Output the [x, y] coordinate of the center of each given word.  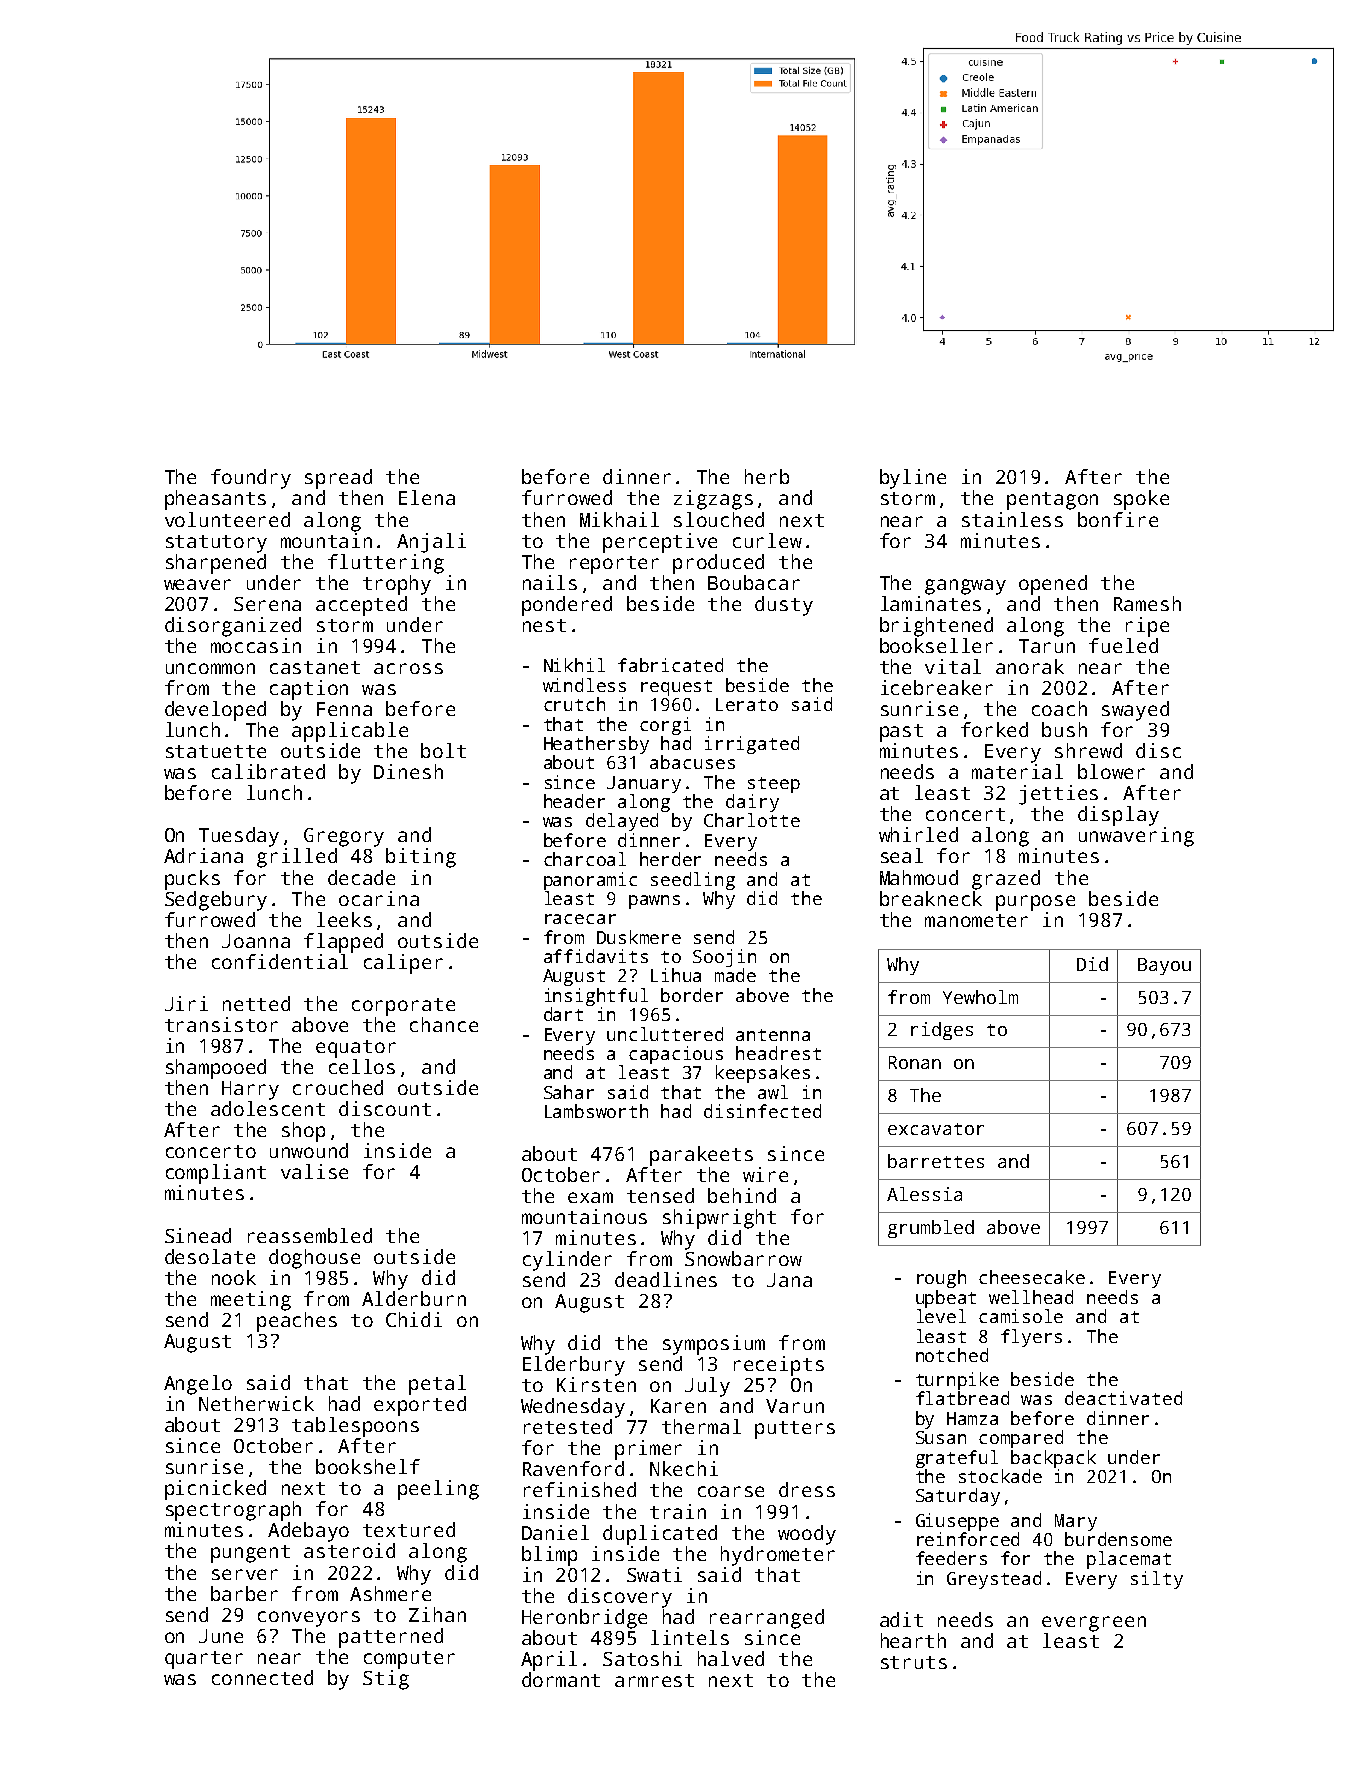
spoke [1141, 500]
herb [767, 476]
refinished [580, 1489]
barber [244, 1593]
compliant [216, 1174]
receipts [779, 1366]
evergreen [1094, 1624]
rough [941, 1279]
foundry [251, 479]
